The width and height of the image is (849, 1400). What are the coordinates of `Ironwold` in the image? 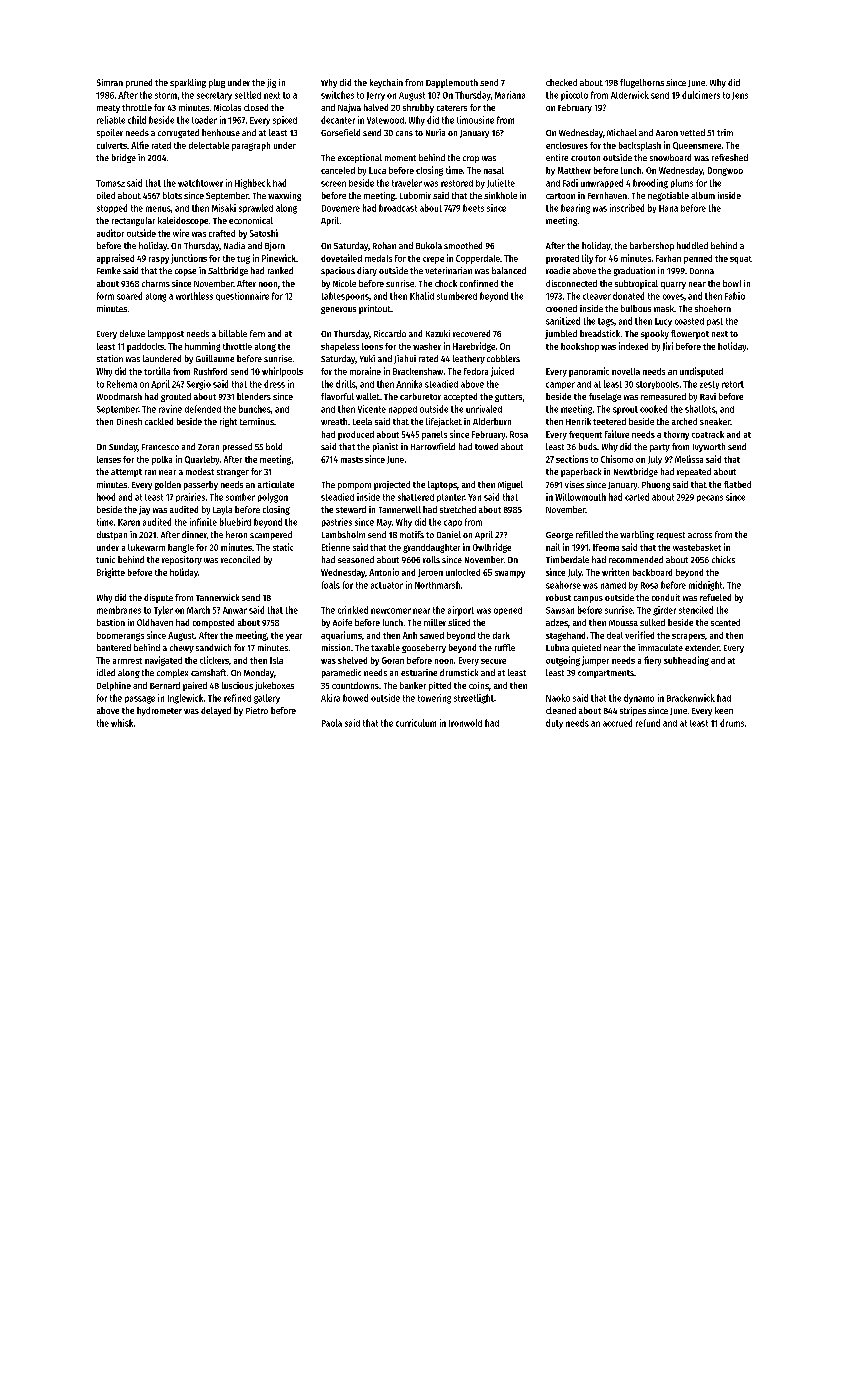 It's located at (465, 723).
